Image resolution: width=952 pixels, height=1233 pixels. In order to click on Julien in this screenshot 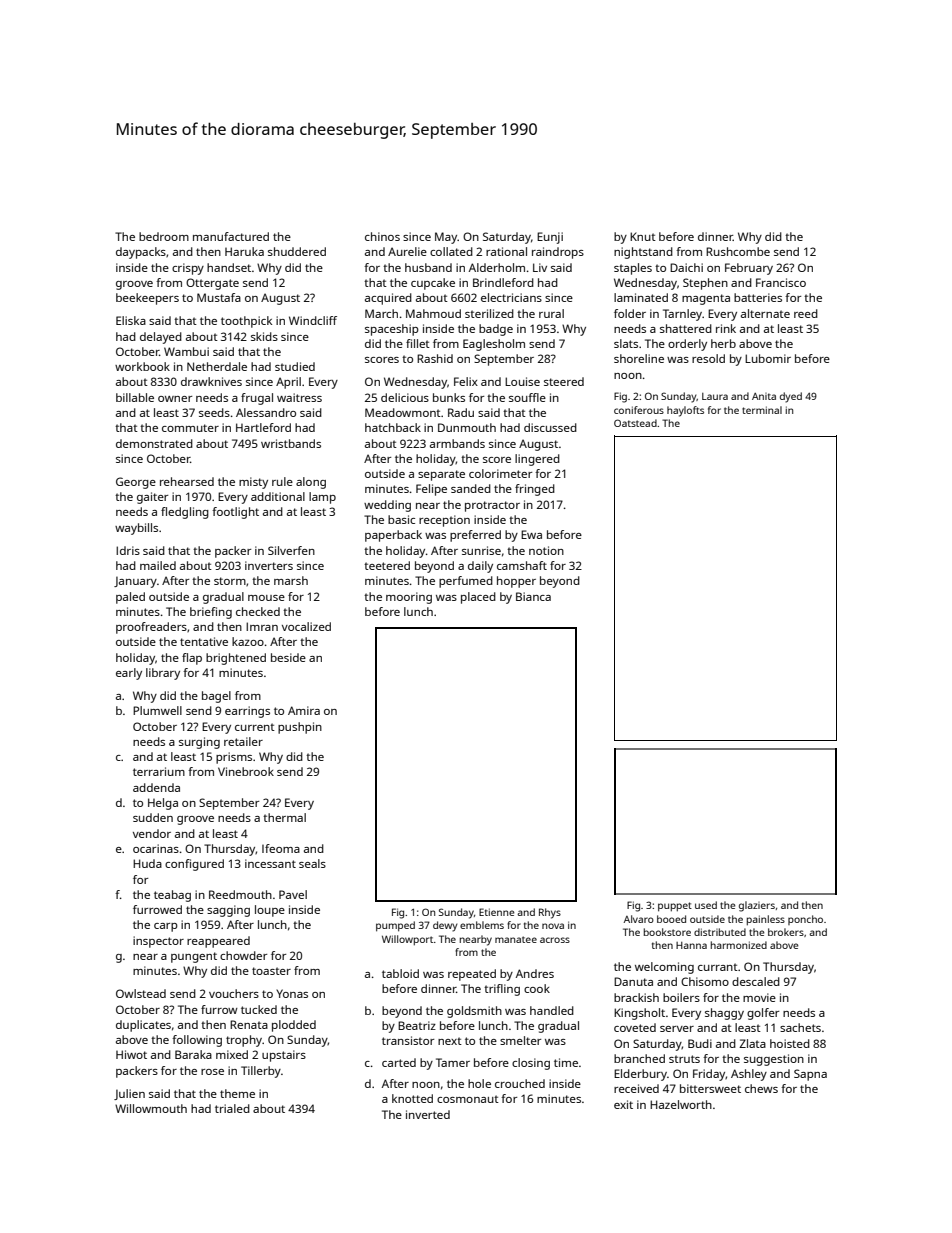, I will do `click(129, 1094)`.
